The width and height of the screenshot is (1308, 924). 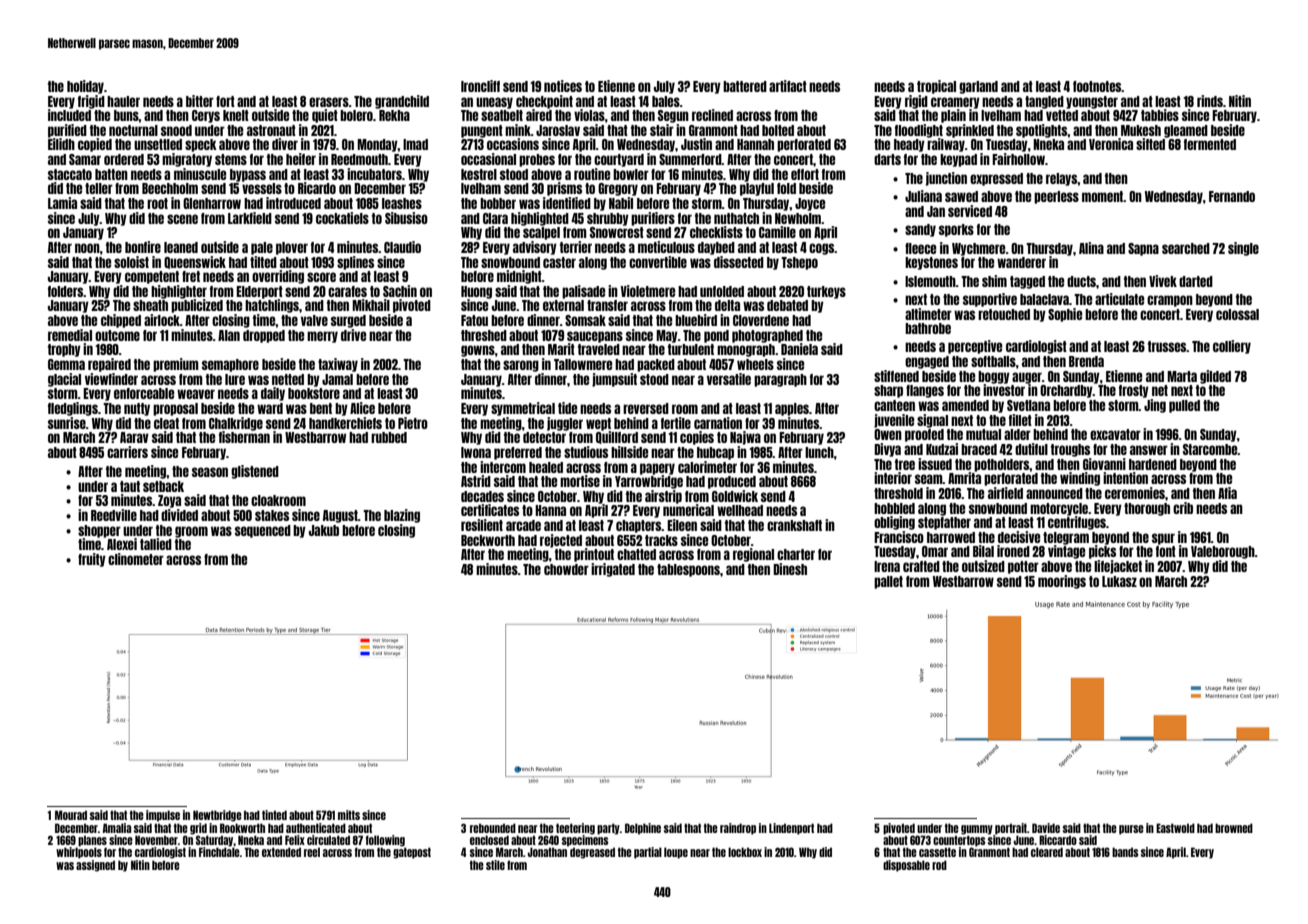 I want to click on clinometer, so click(x=136, y=559).
